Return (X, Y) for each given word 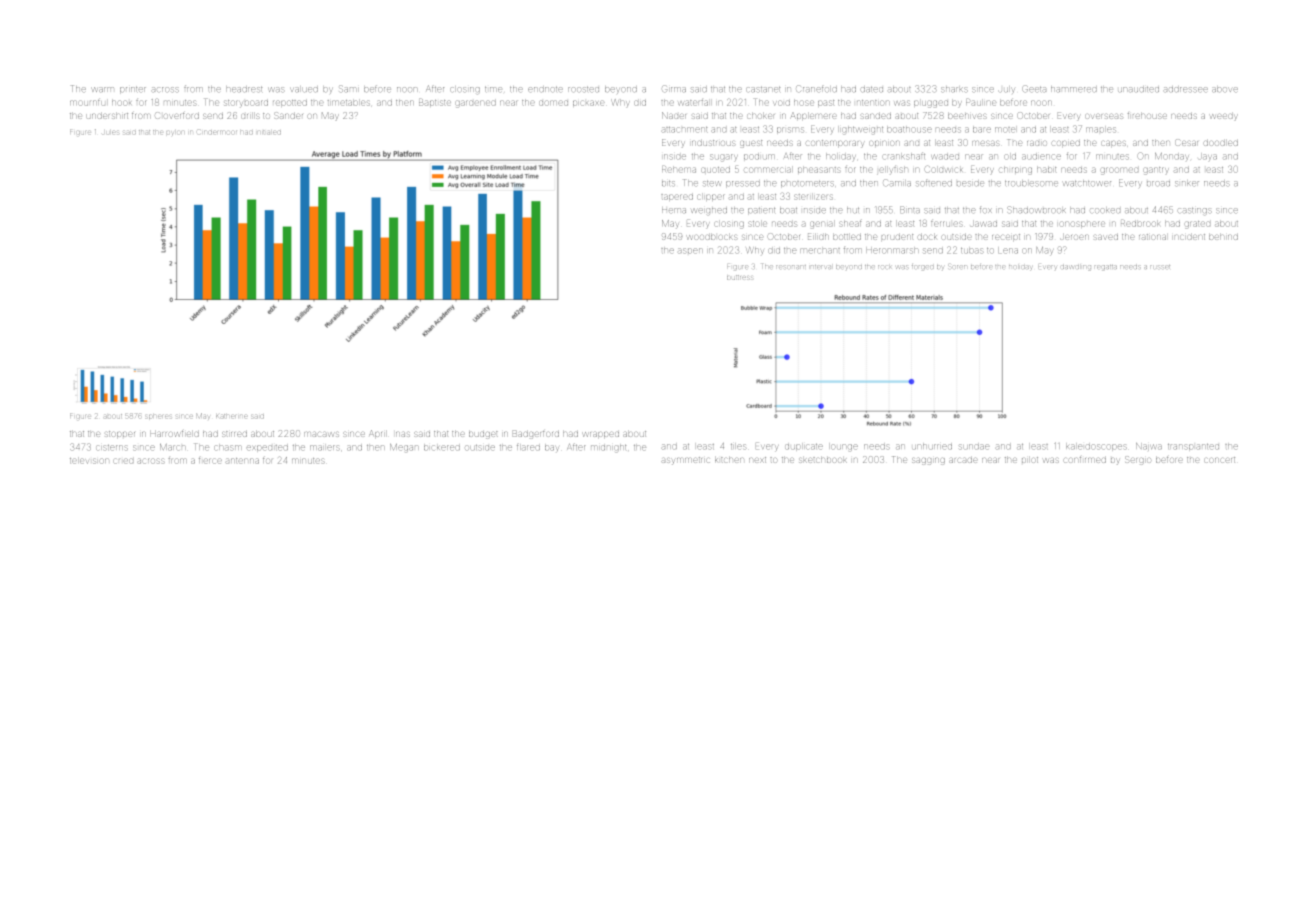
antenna (242, 461)
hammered (1074, 89)
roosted (583, 89)
